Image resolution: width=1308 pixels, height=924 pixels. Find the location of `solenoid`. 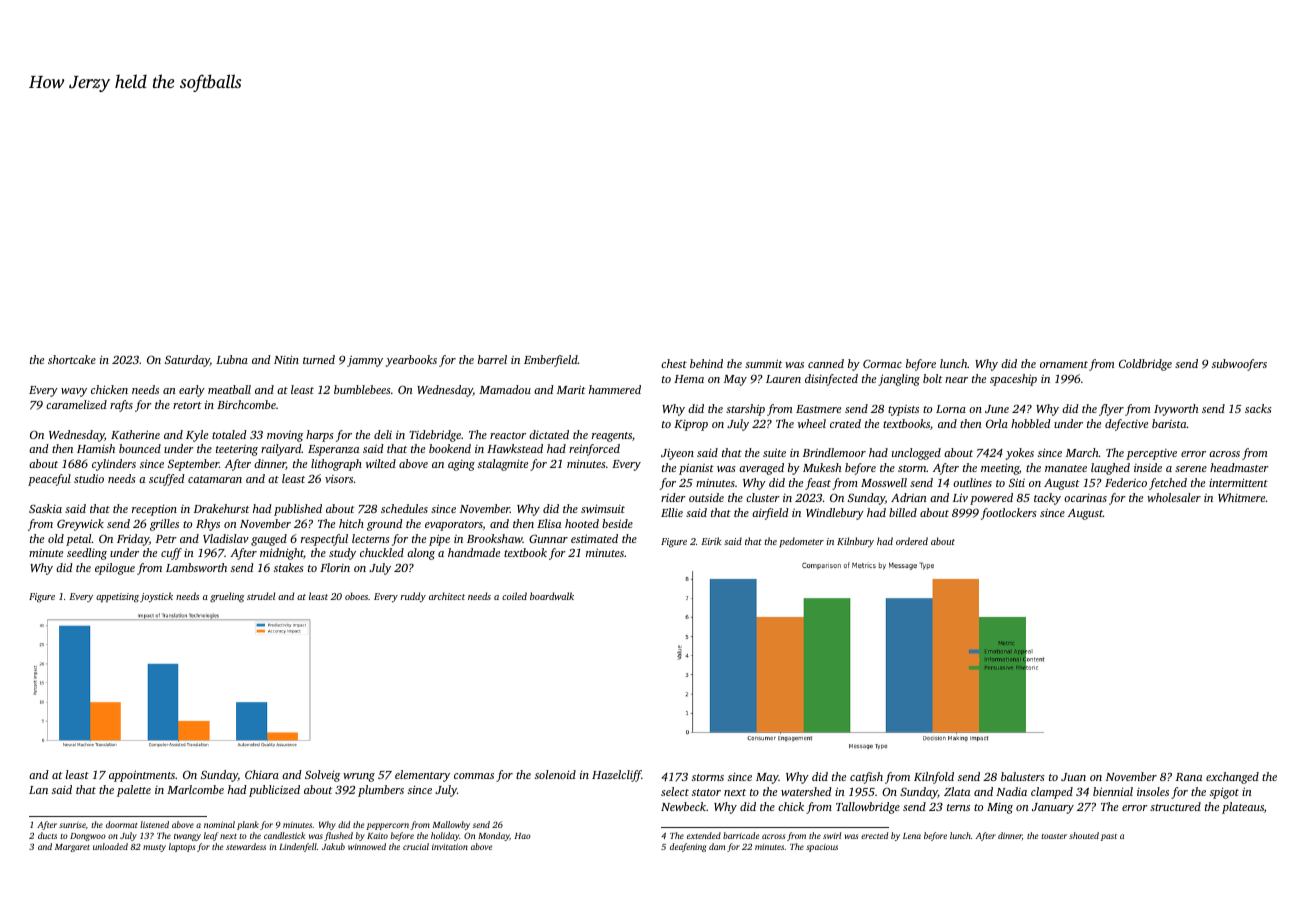

solenoid is located at coordinates (555, 774).
